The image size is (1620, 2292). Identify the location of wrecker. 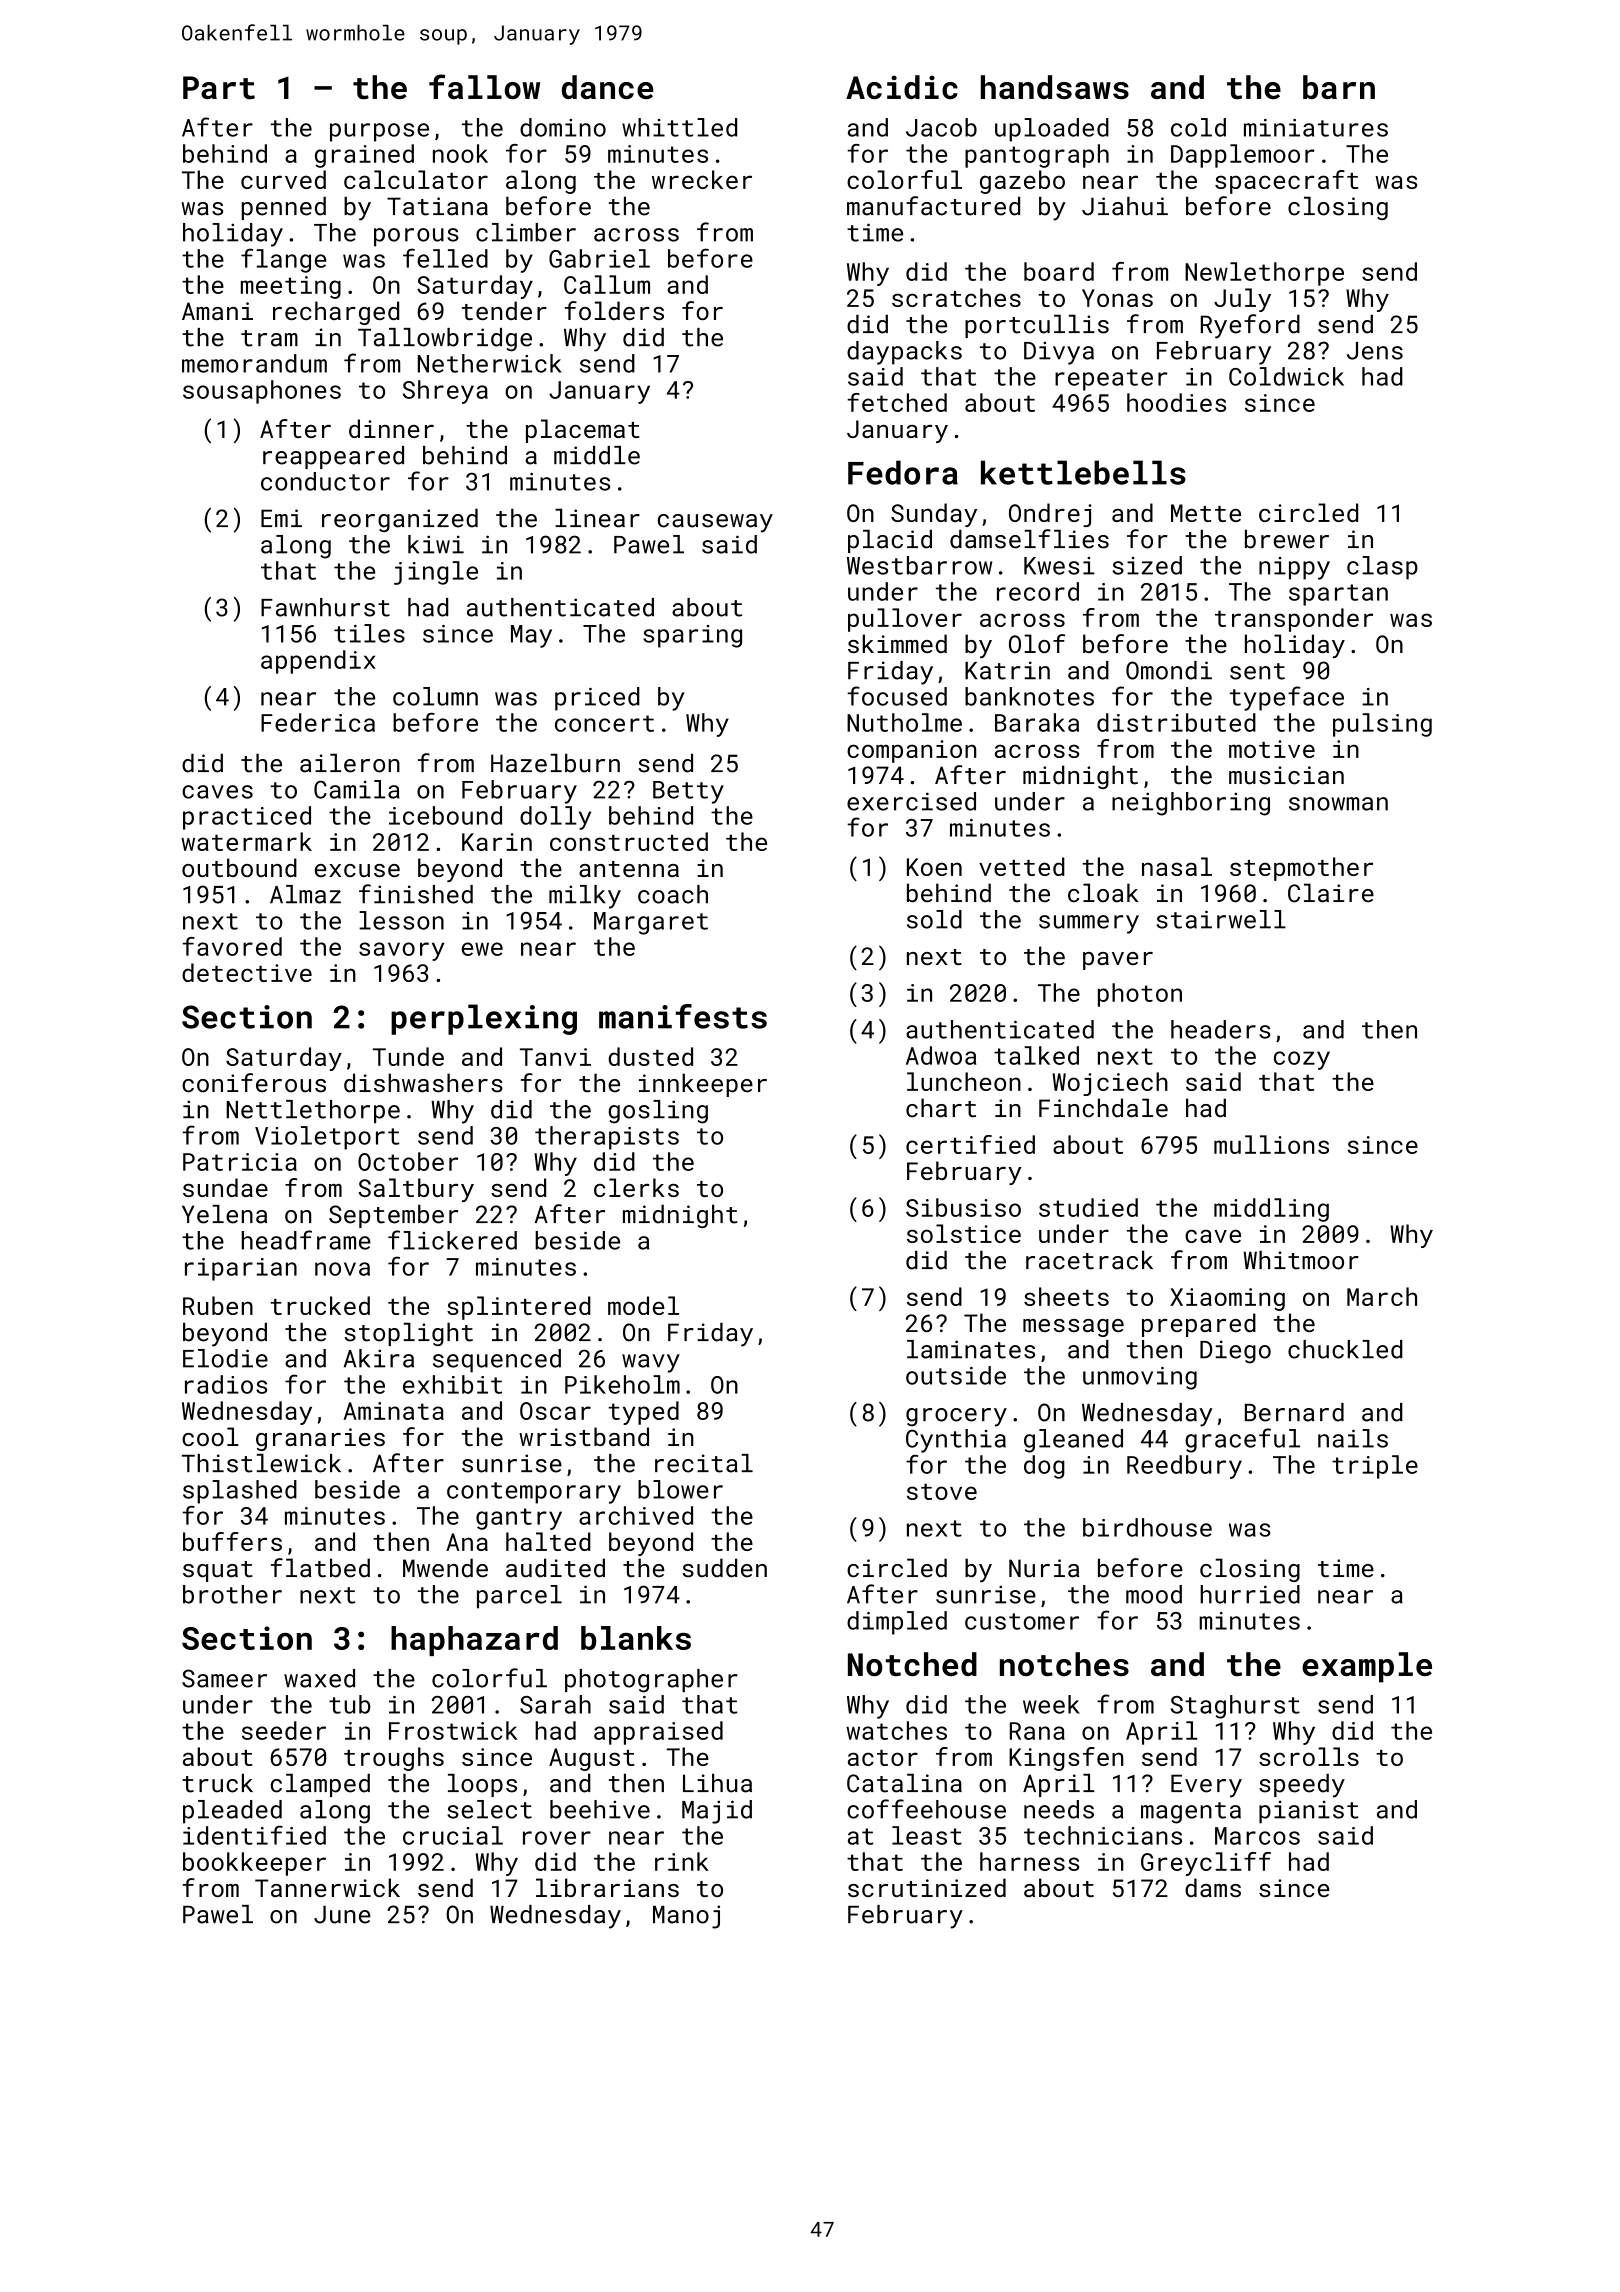
(702, 179).
